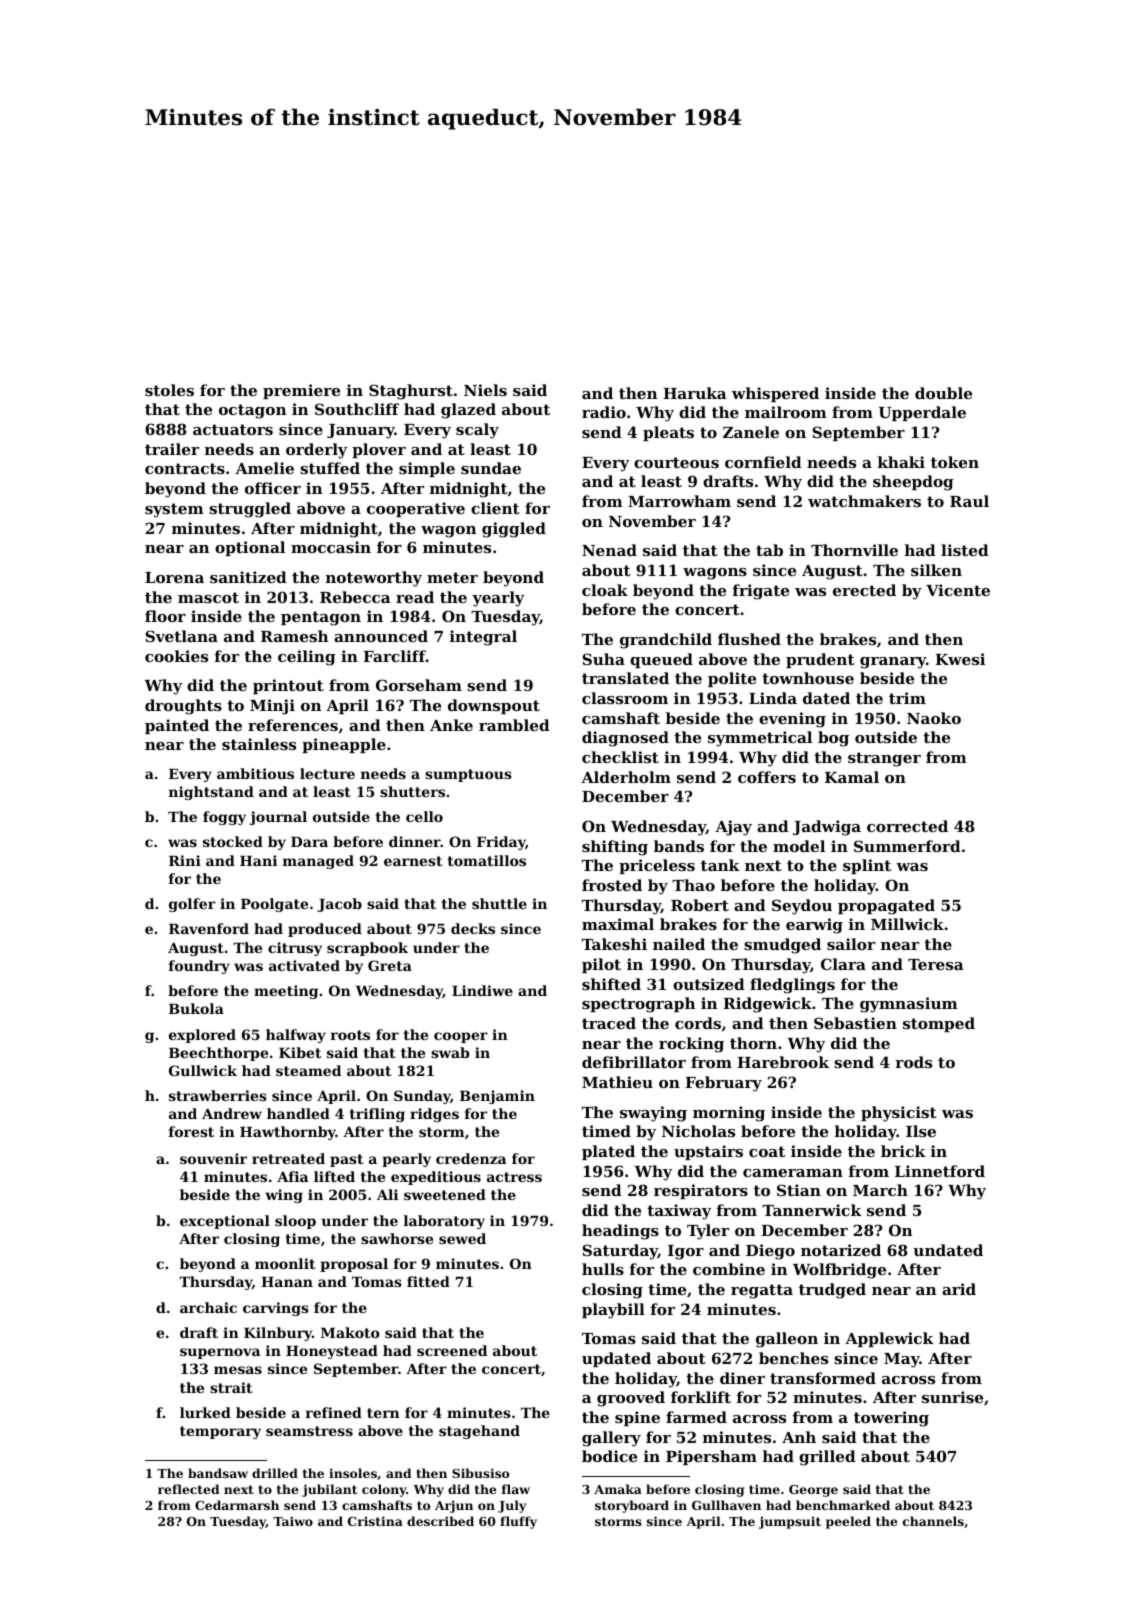  I want to click on khaki, so click(901, 462).
